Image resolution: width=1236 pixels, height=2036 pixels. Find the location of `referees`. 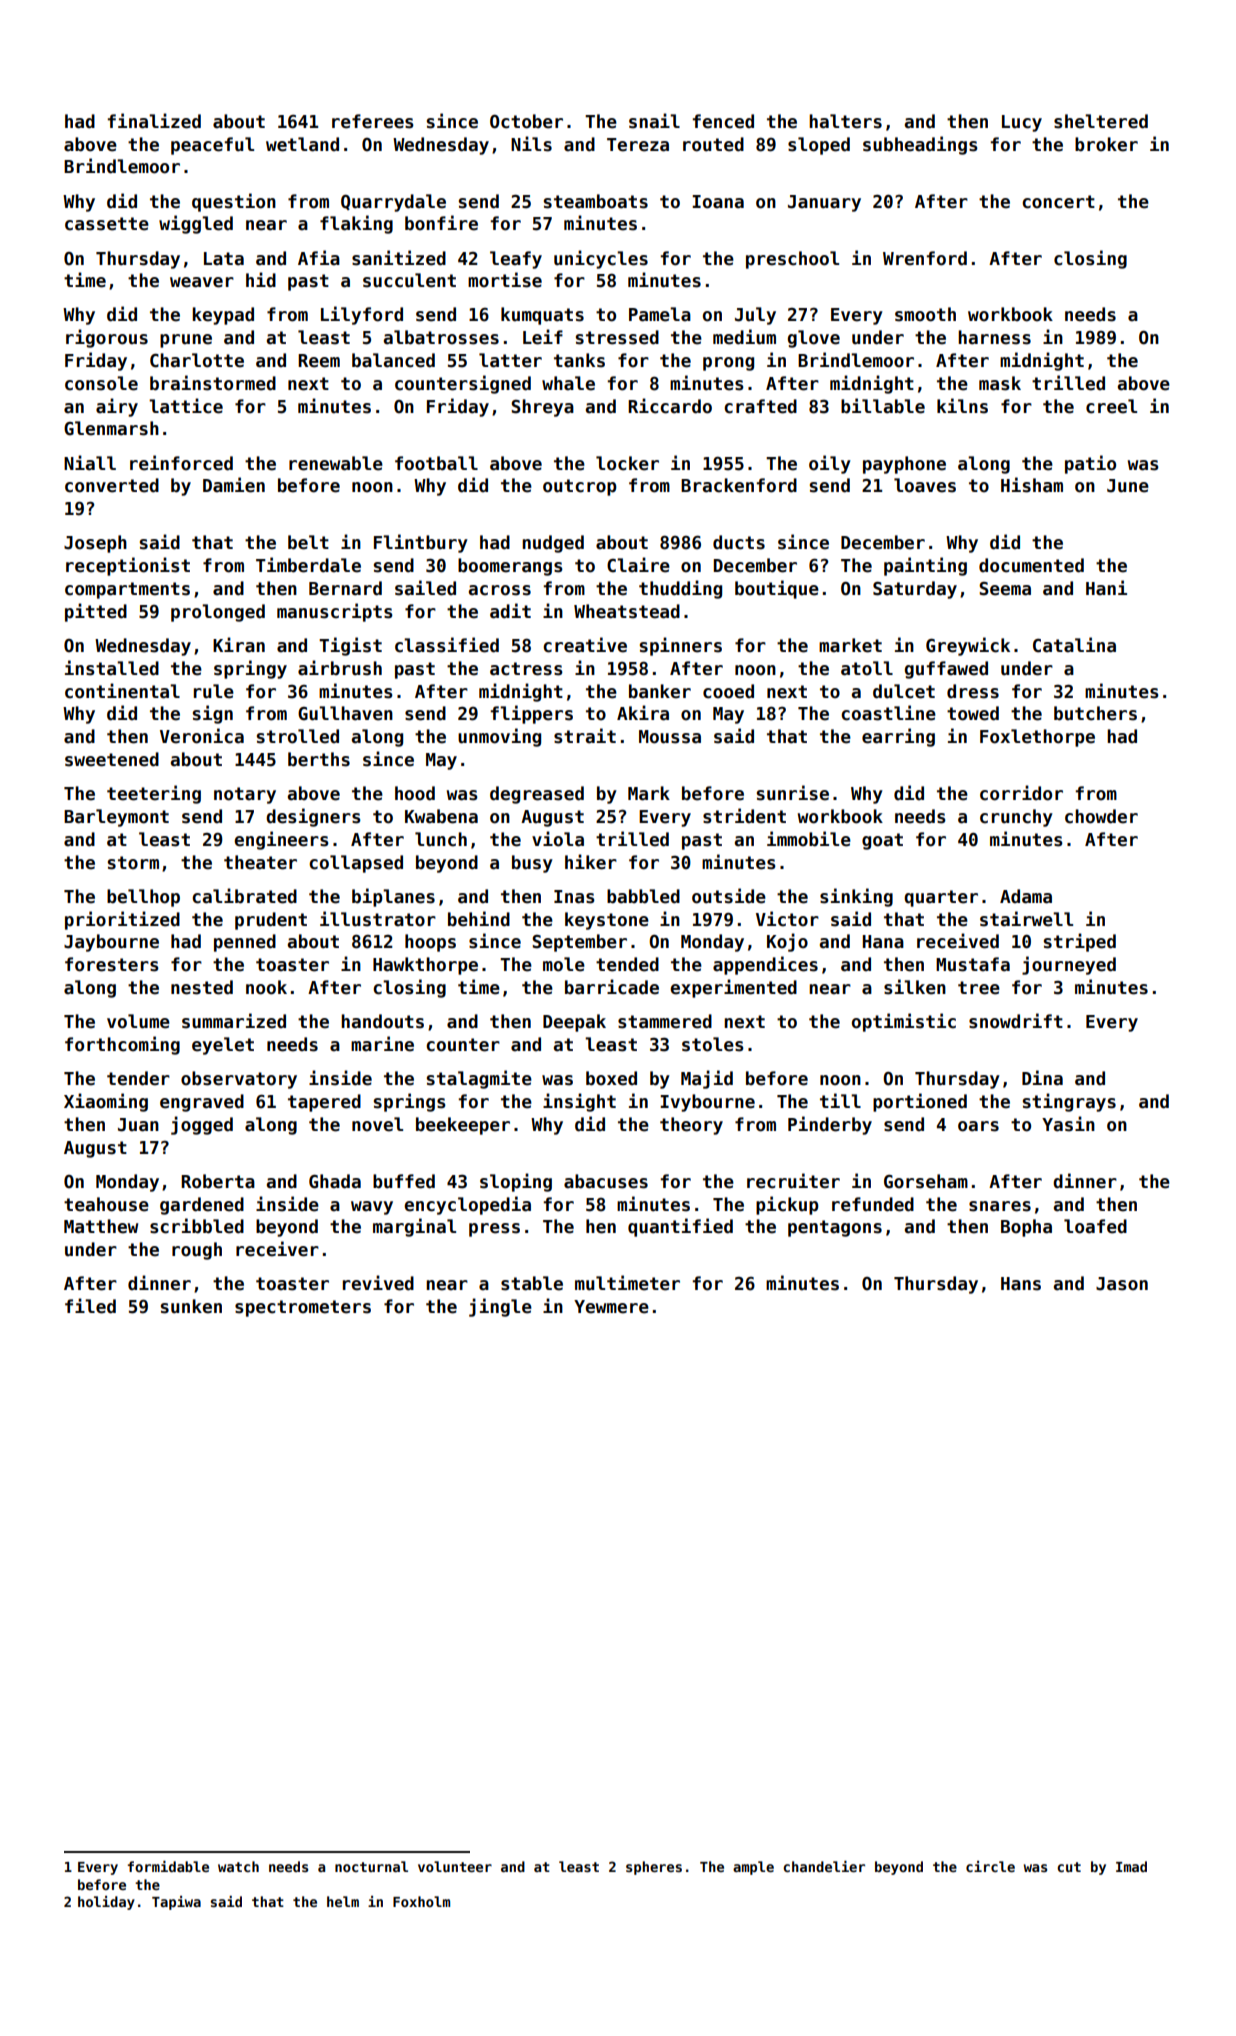

referees is located at coordinates (373, 121).
